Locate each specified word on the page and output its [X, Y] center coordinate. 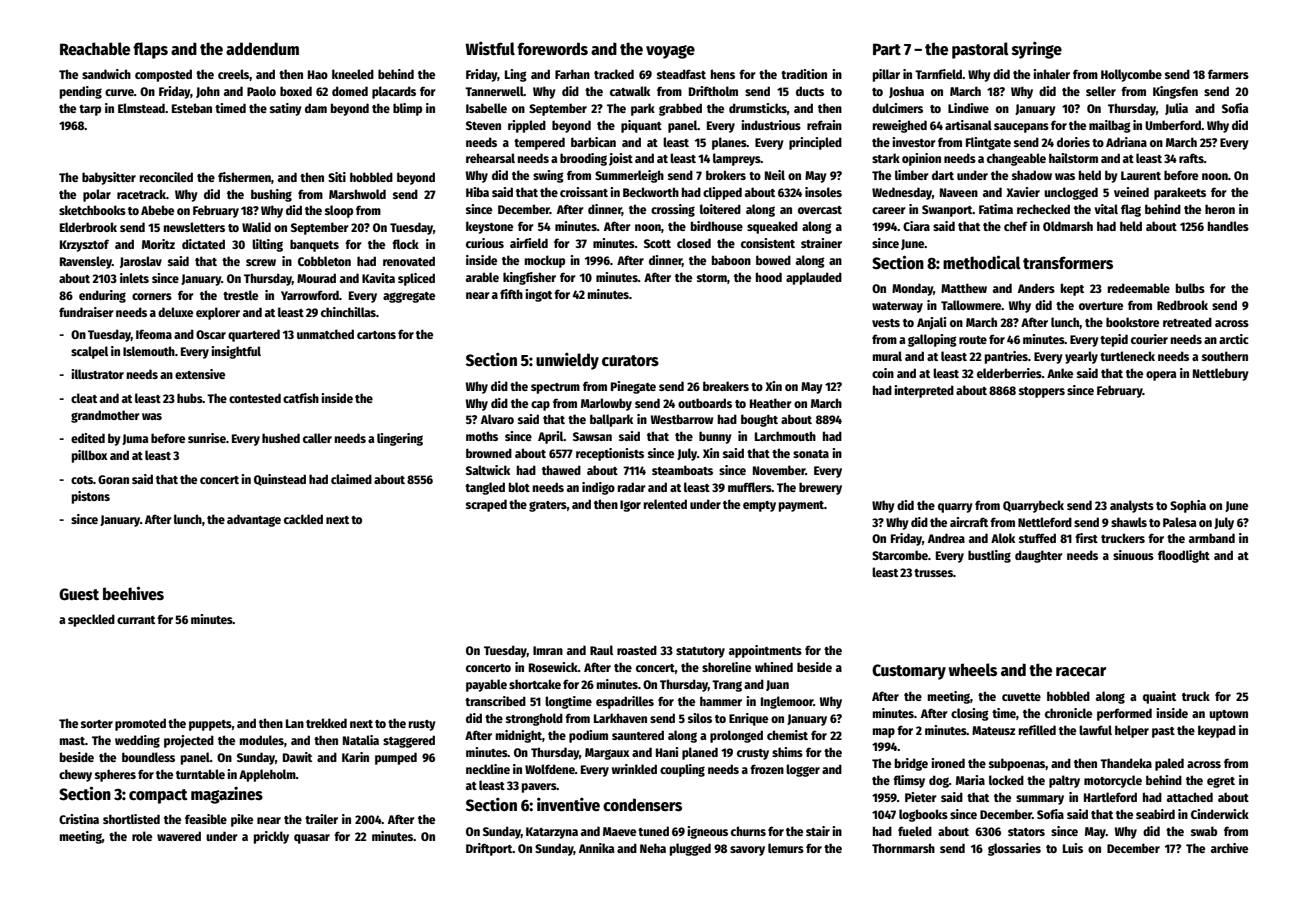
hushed [281, 438]
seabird [1155, 814]
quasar [312, 839]
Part [887, 49]
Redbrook [1182, 305]
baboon [731, 260]
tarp [90, 110]
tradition [804, 74]
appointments [765, 651]
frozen [767, 769]
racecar [1081, 671]
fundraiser [86, 312]
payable [486, 685]
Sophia [1188, 506]
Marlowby [606, 404]
